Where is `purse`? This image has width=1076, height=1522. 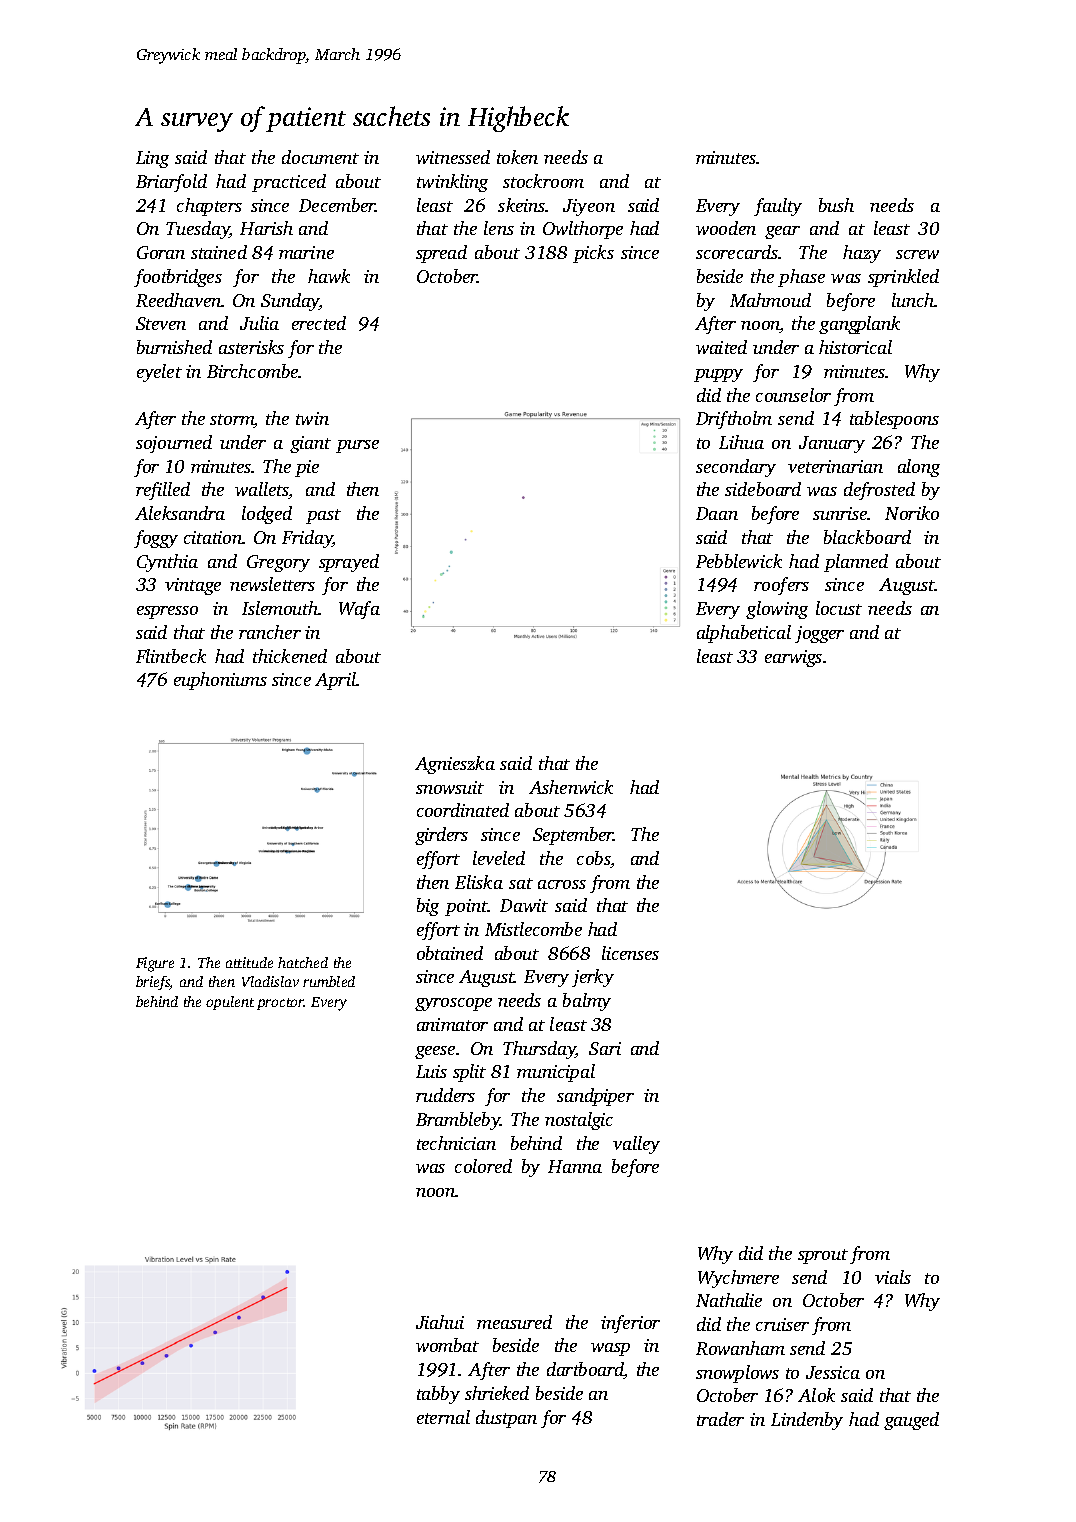
purse is located at coordinates (357, 446).
